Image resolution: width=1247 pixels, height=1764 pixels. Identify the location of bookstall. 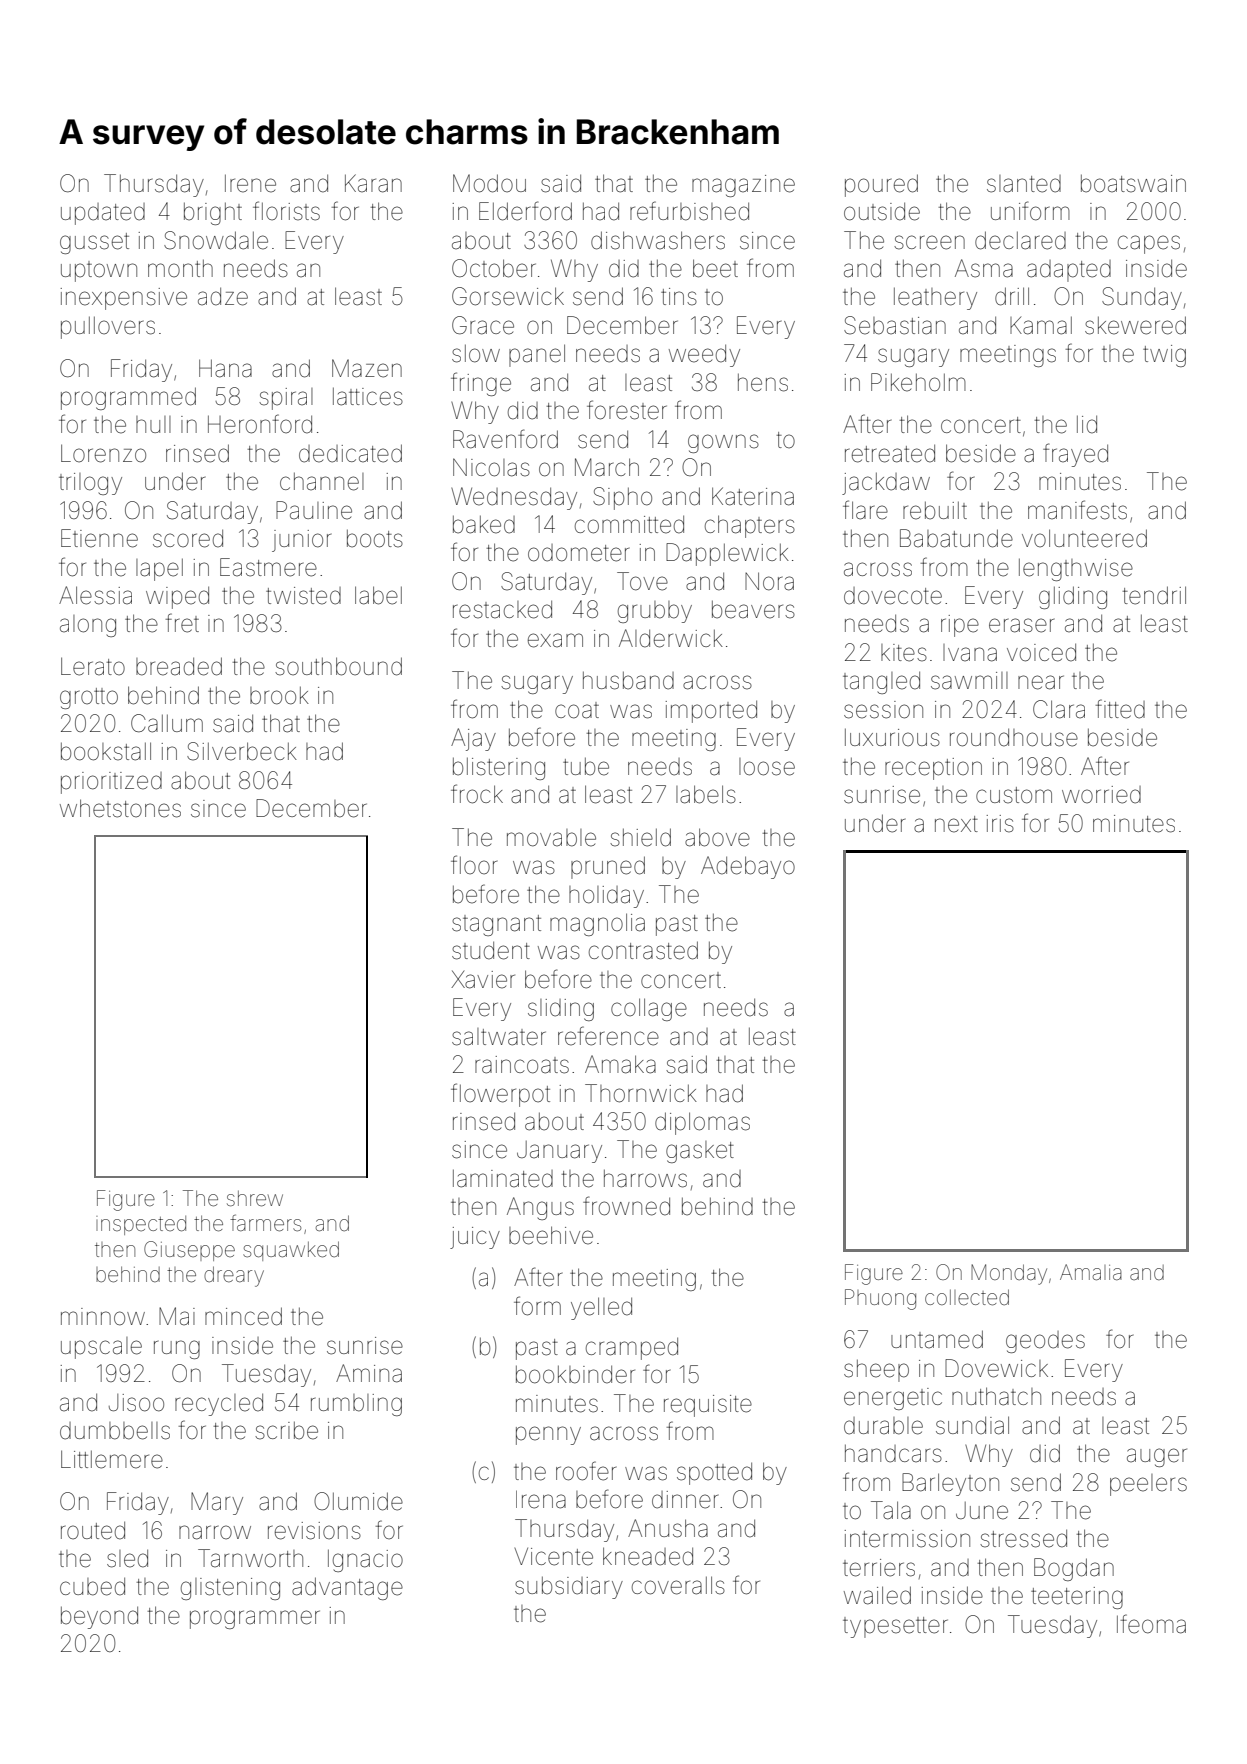
(106, 751).
